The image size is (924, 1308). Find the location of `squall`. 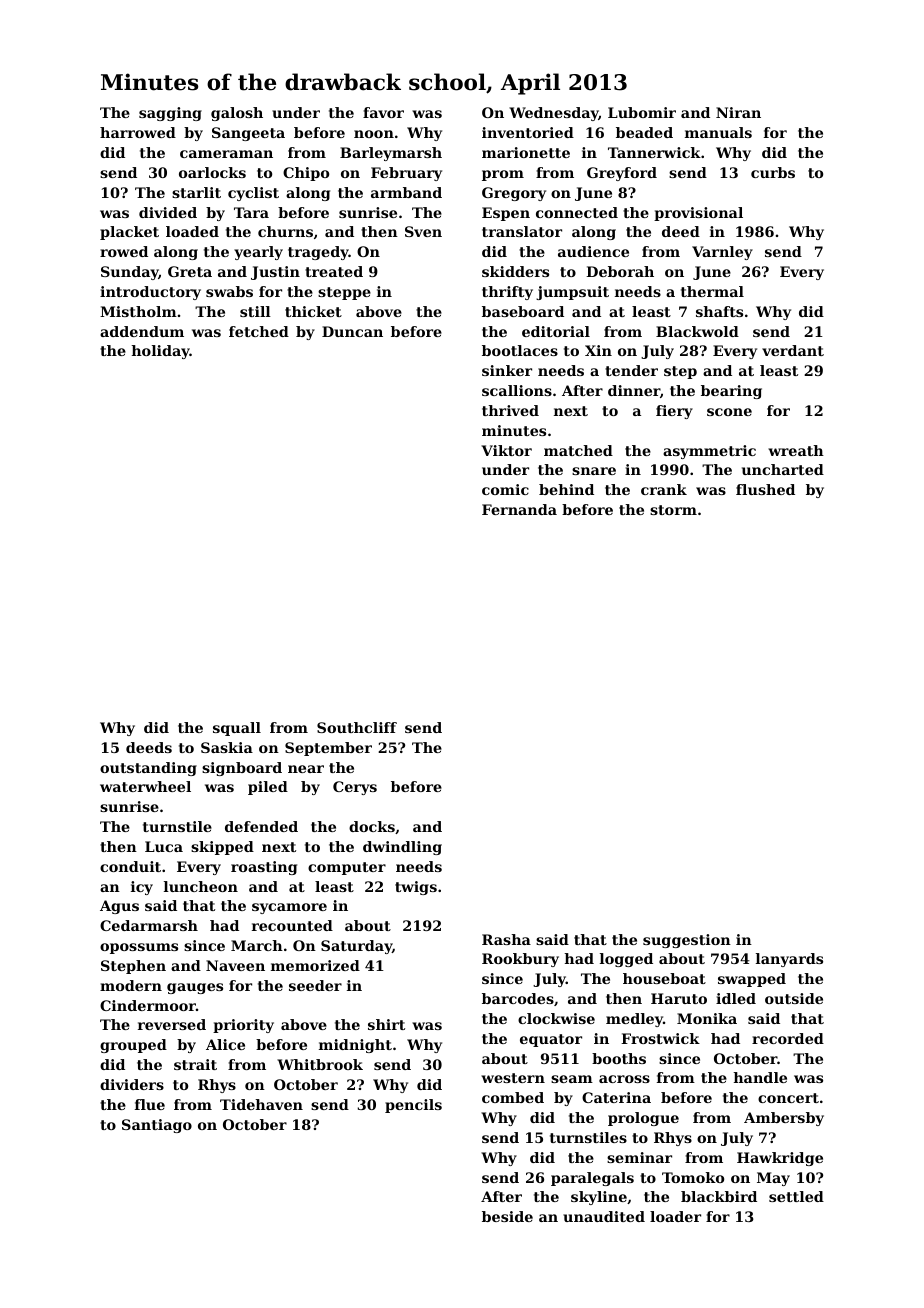

squall is located at coordinates (237, 729).
